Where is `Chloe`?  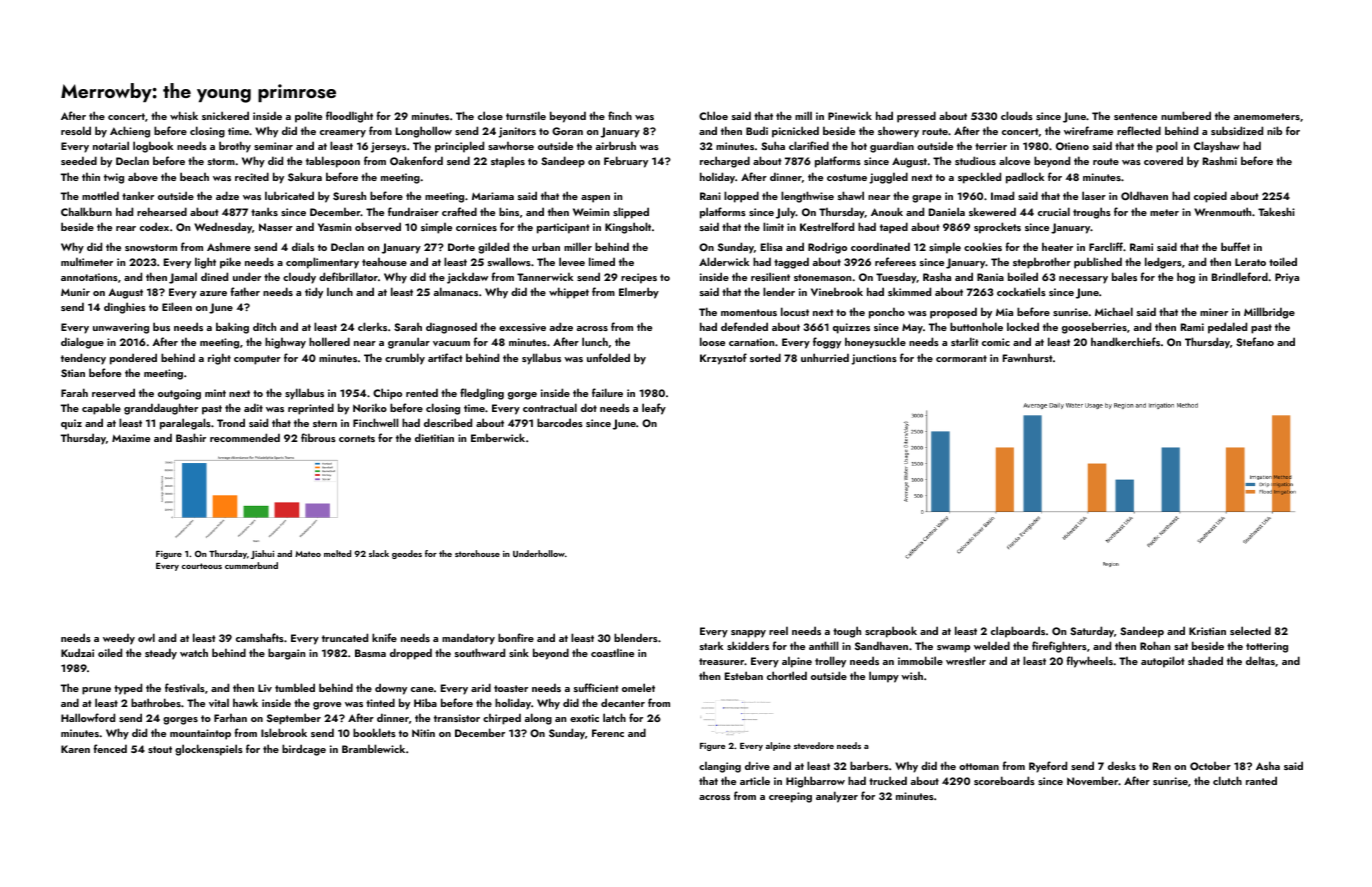
Chloe is located at coordinates (713, 115).
